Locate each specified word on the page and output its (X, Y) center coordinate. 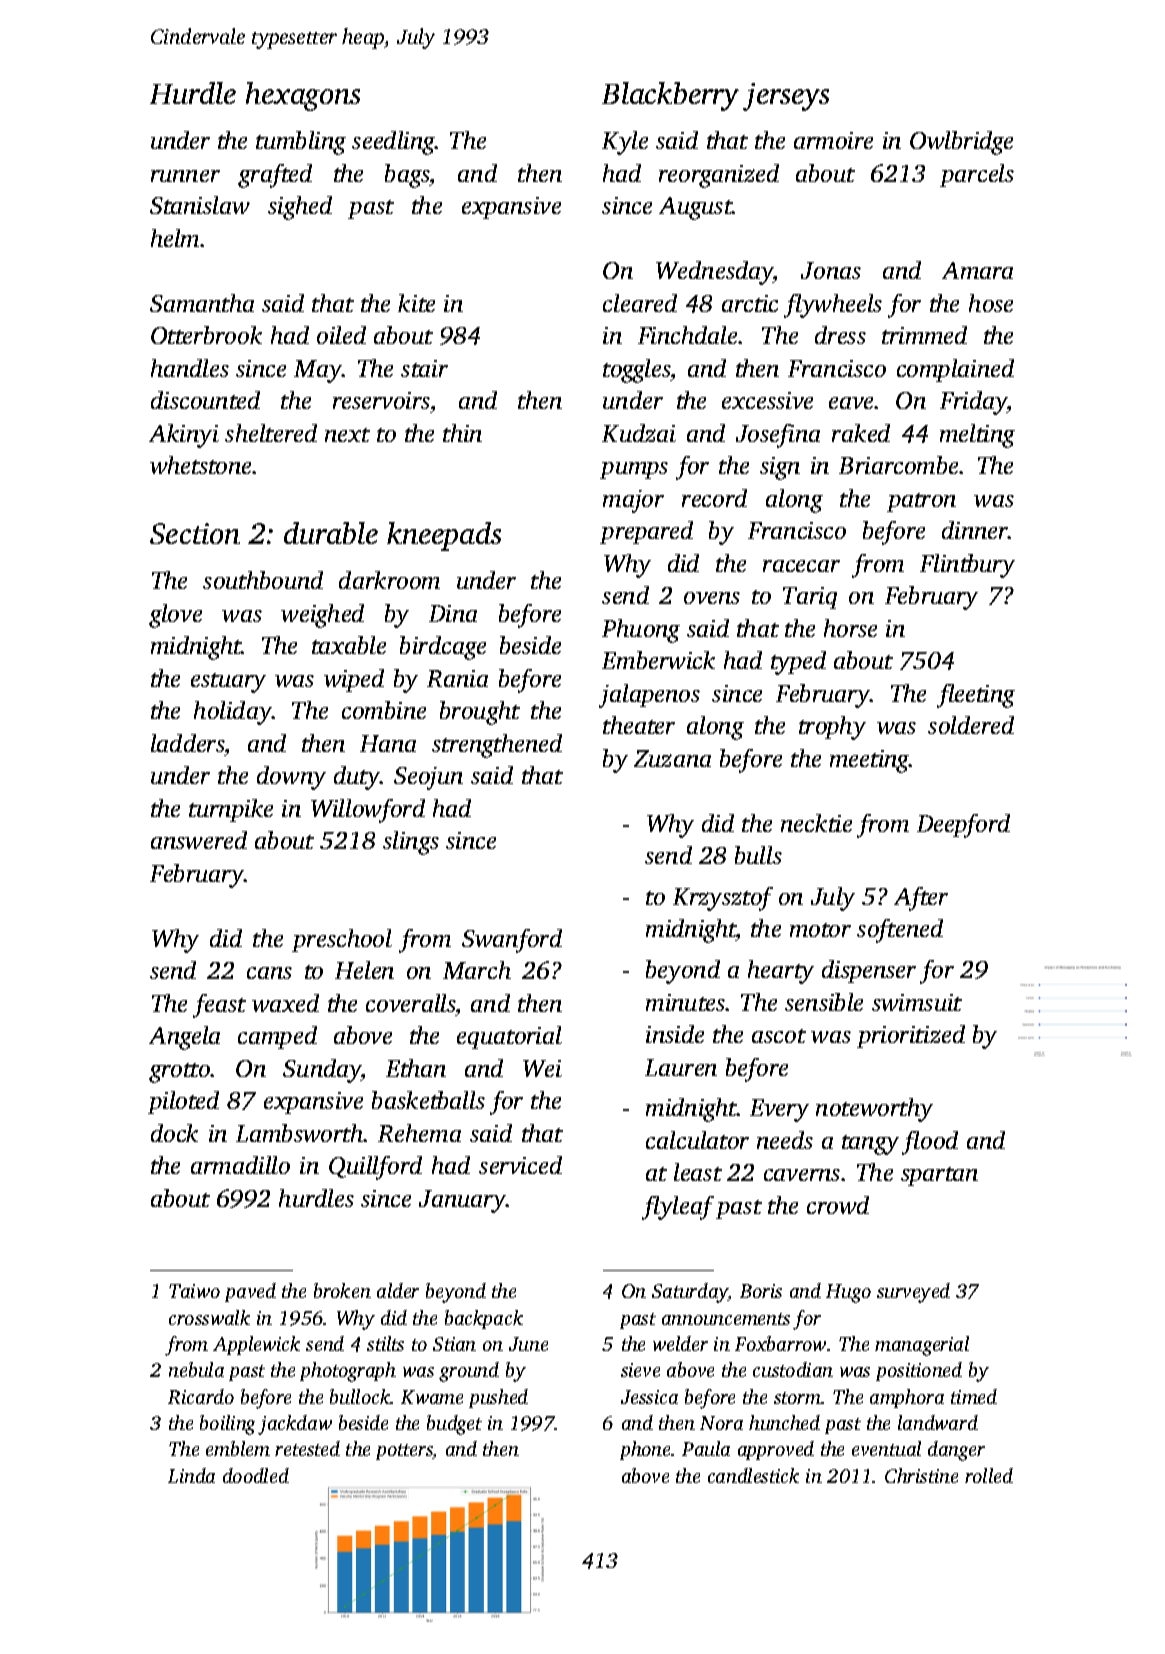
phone (645, 1450)
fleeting (976, 696)
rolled (989, 1475)
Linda (191, 1475)
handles (190, 368)
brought (480, 713)
